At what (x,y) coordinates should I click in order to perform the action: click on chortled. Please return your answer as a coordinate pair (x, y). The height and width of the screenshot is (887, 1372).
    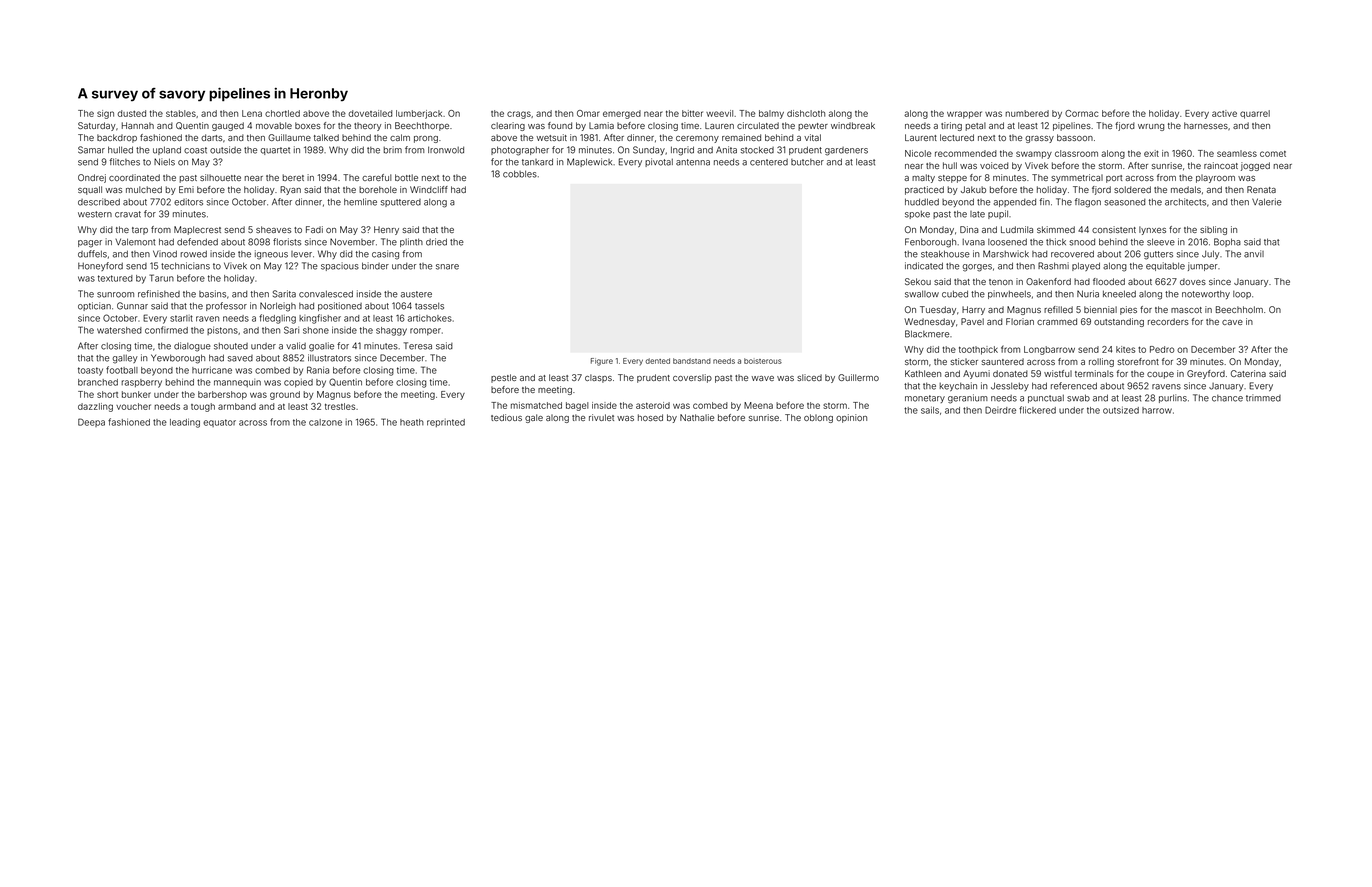
    Looking at the image, I should click on (282, 113).
